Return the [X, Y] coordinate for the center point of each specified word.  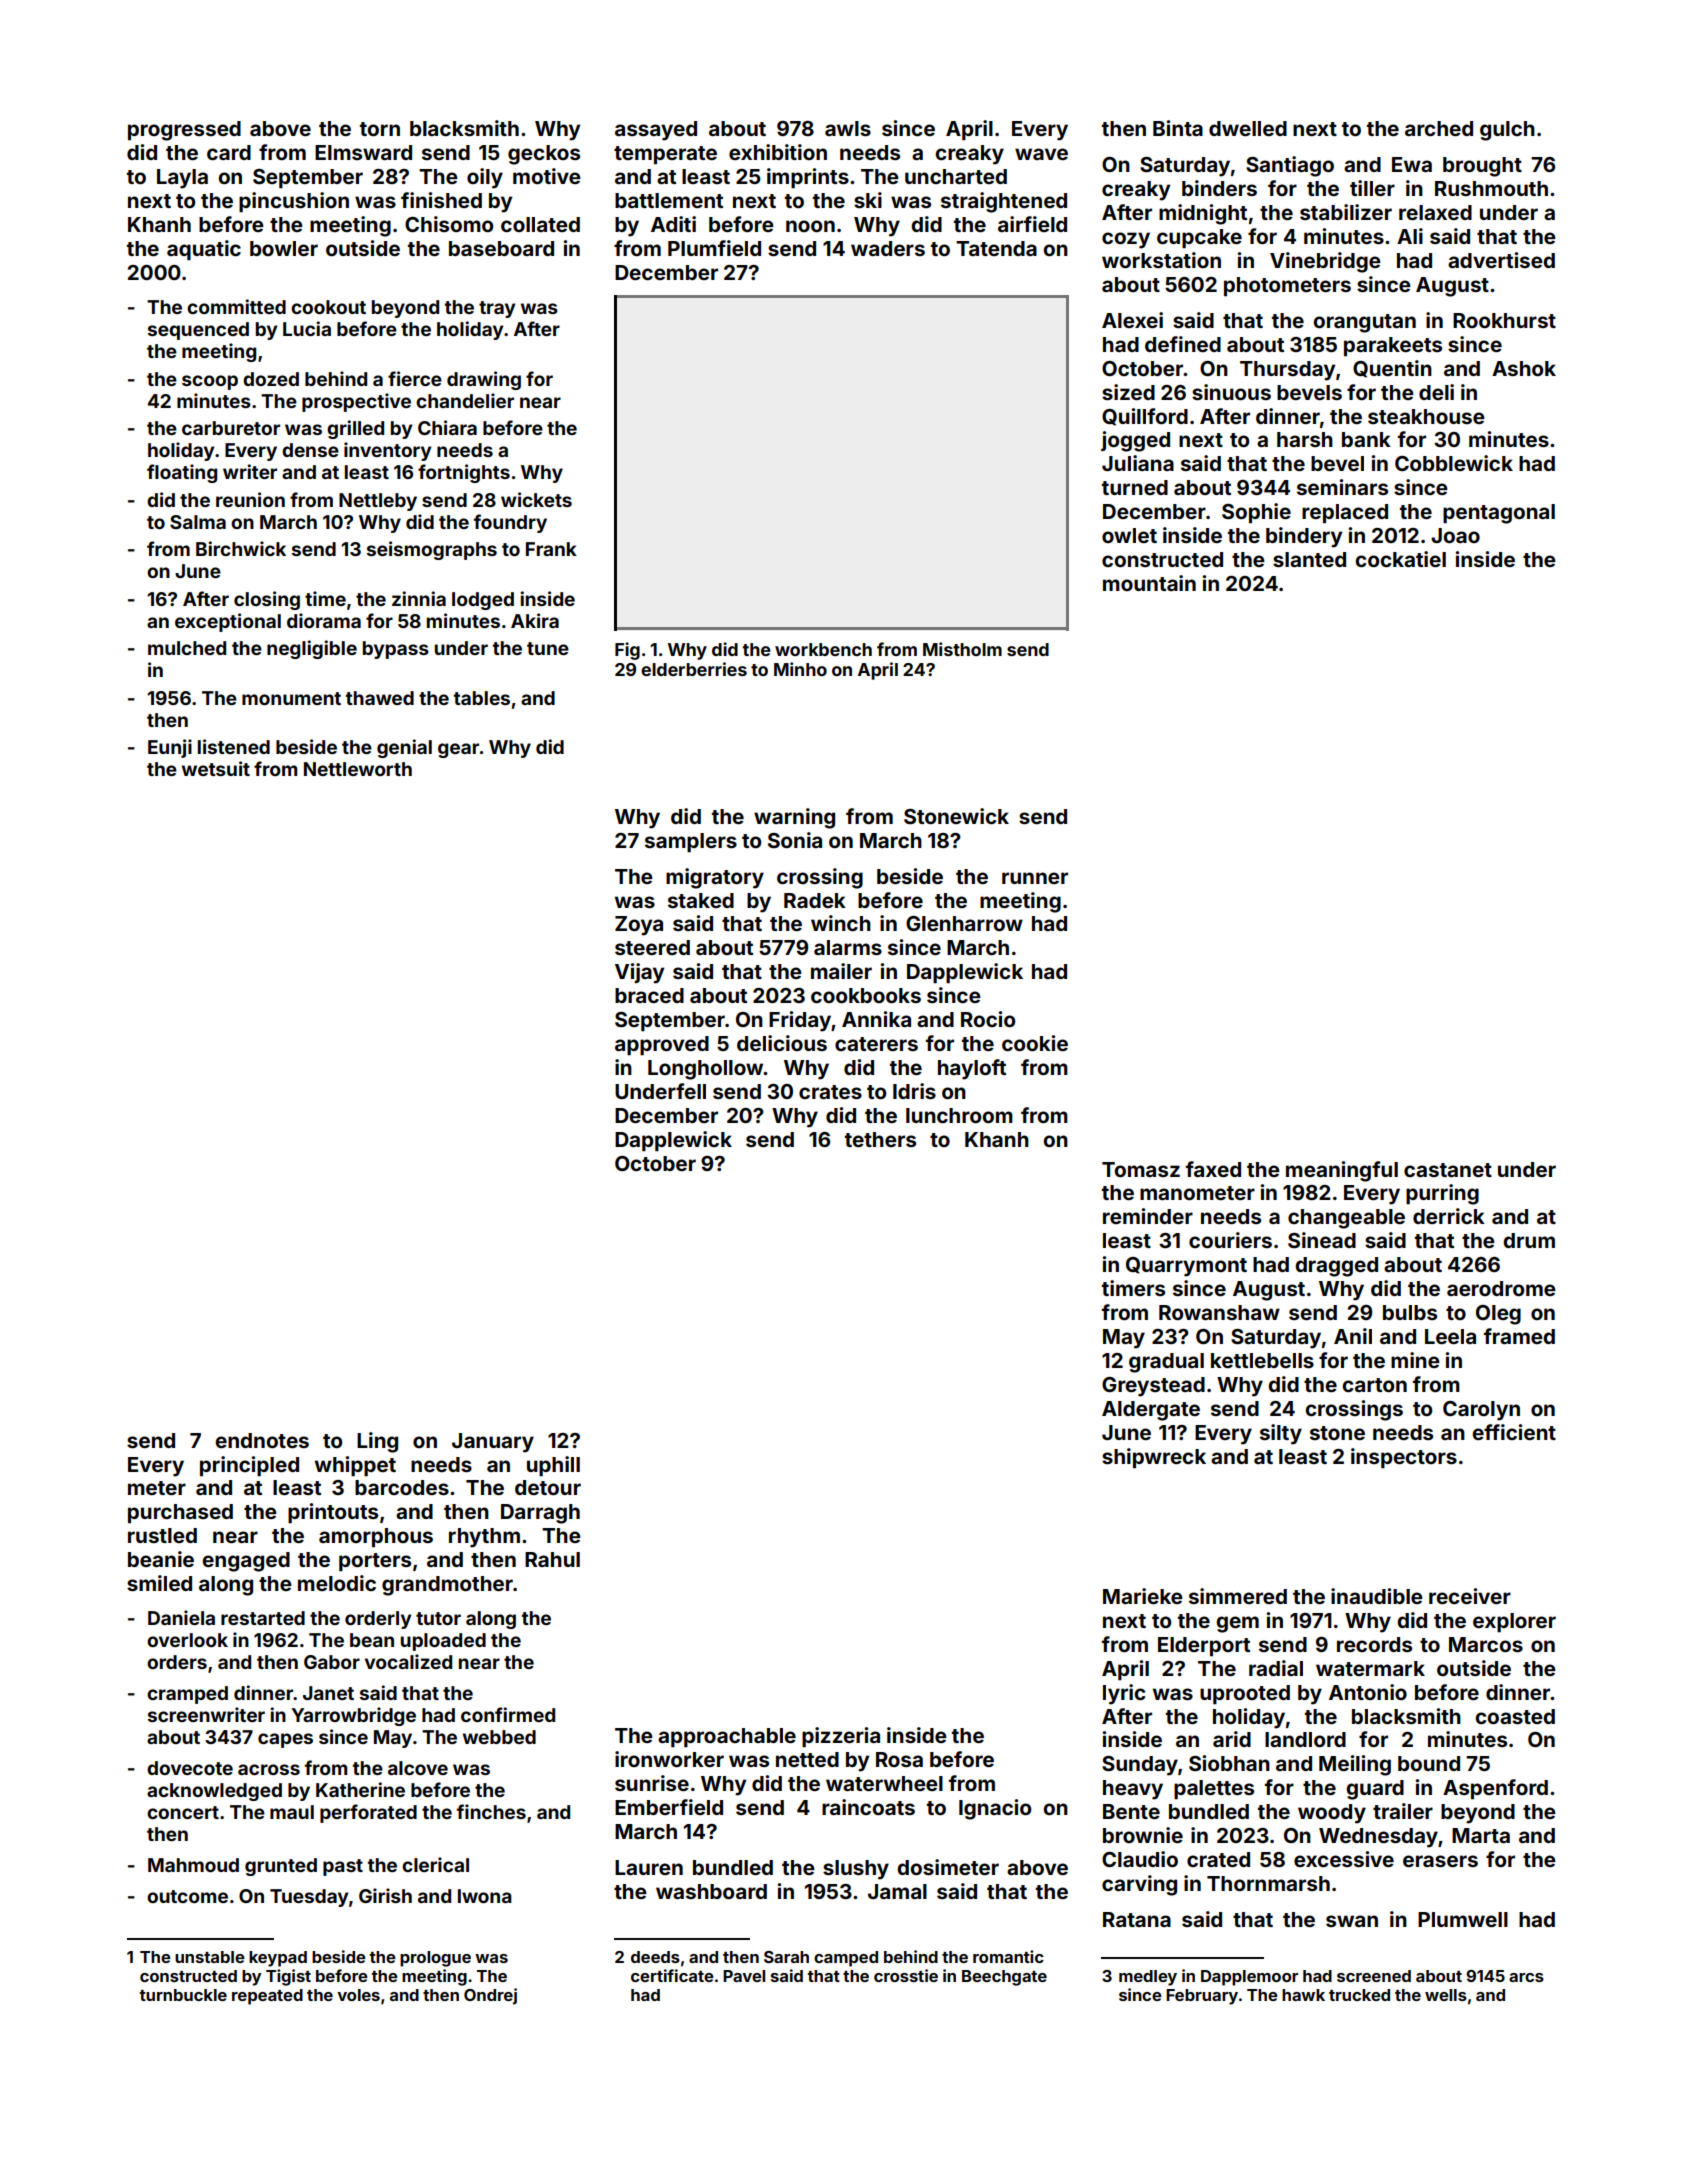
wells [1446, 1995]
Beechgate [1004, 1978]
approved [662, 1045]
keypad [278, 1959]
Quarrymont [1186, 1267]
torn [380, 129]
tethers [880, 1139]
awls [848, 128]
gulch [1507, 131]
